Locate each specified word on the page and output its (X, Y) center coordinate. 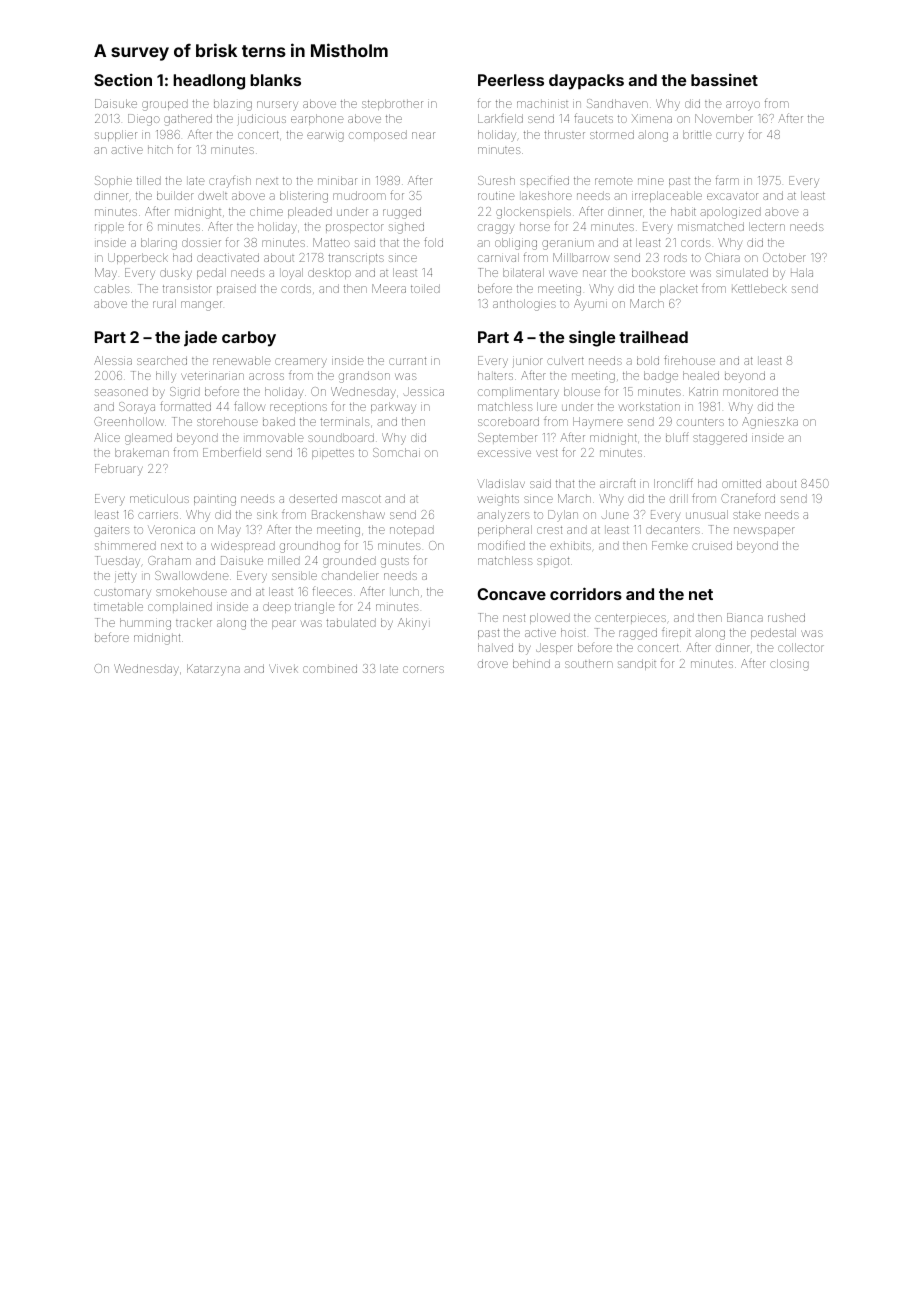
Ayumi (590, 305)
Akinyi (412, 624)
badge (661, 377)
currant (407, 361)
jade (200, 338)
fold (433, 242)
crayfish (230, 182)
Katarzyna (213, 670)
